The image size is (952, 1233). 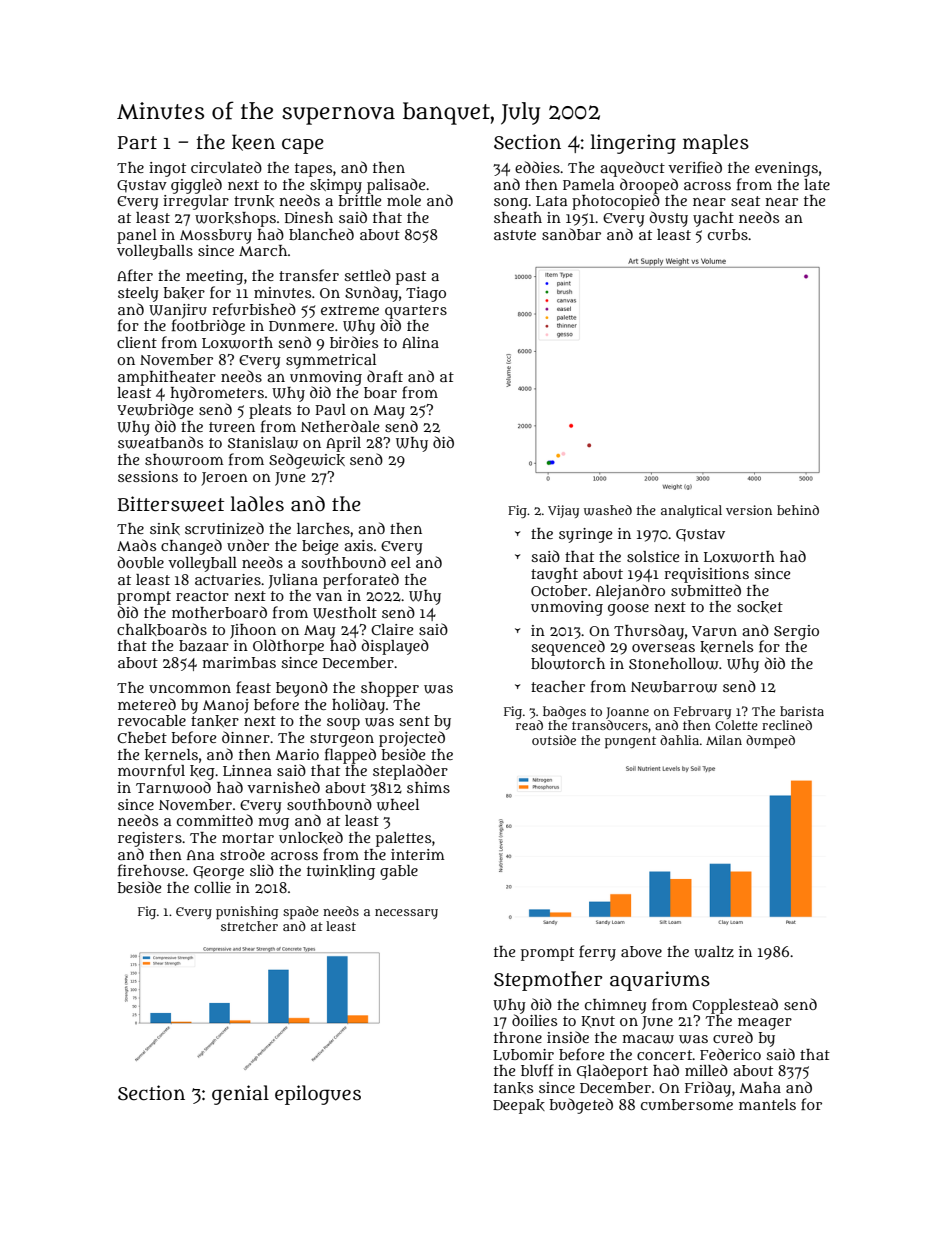 I want to click on Vijay, so click(x=563, y=511).
